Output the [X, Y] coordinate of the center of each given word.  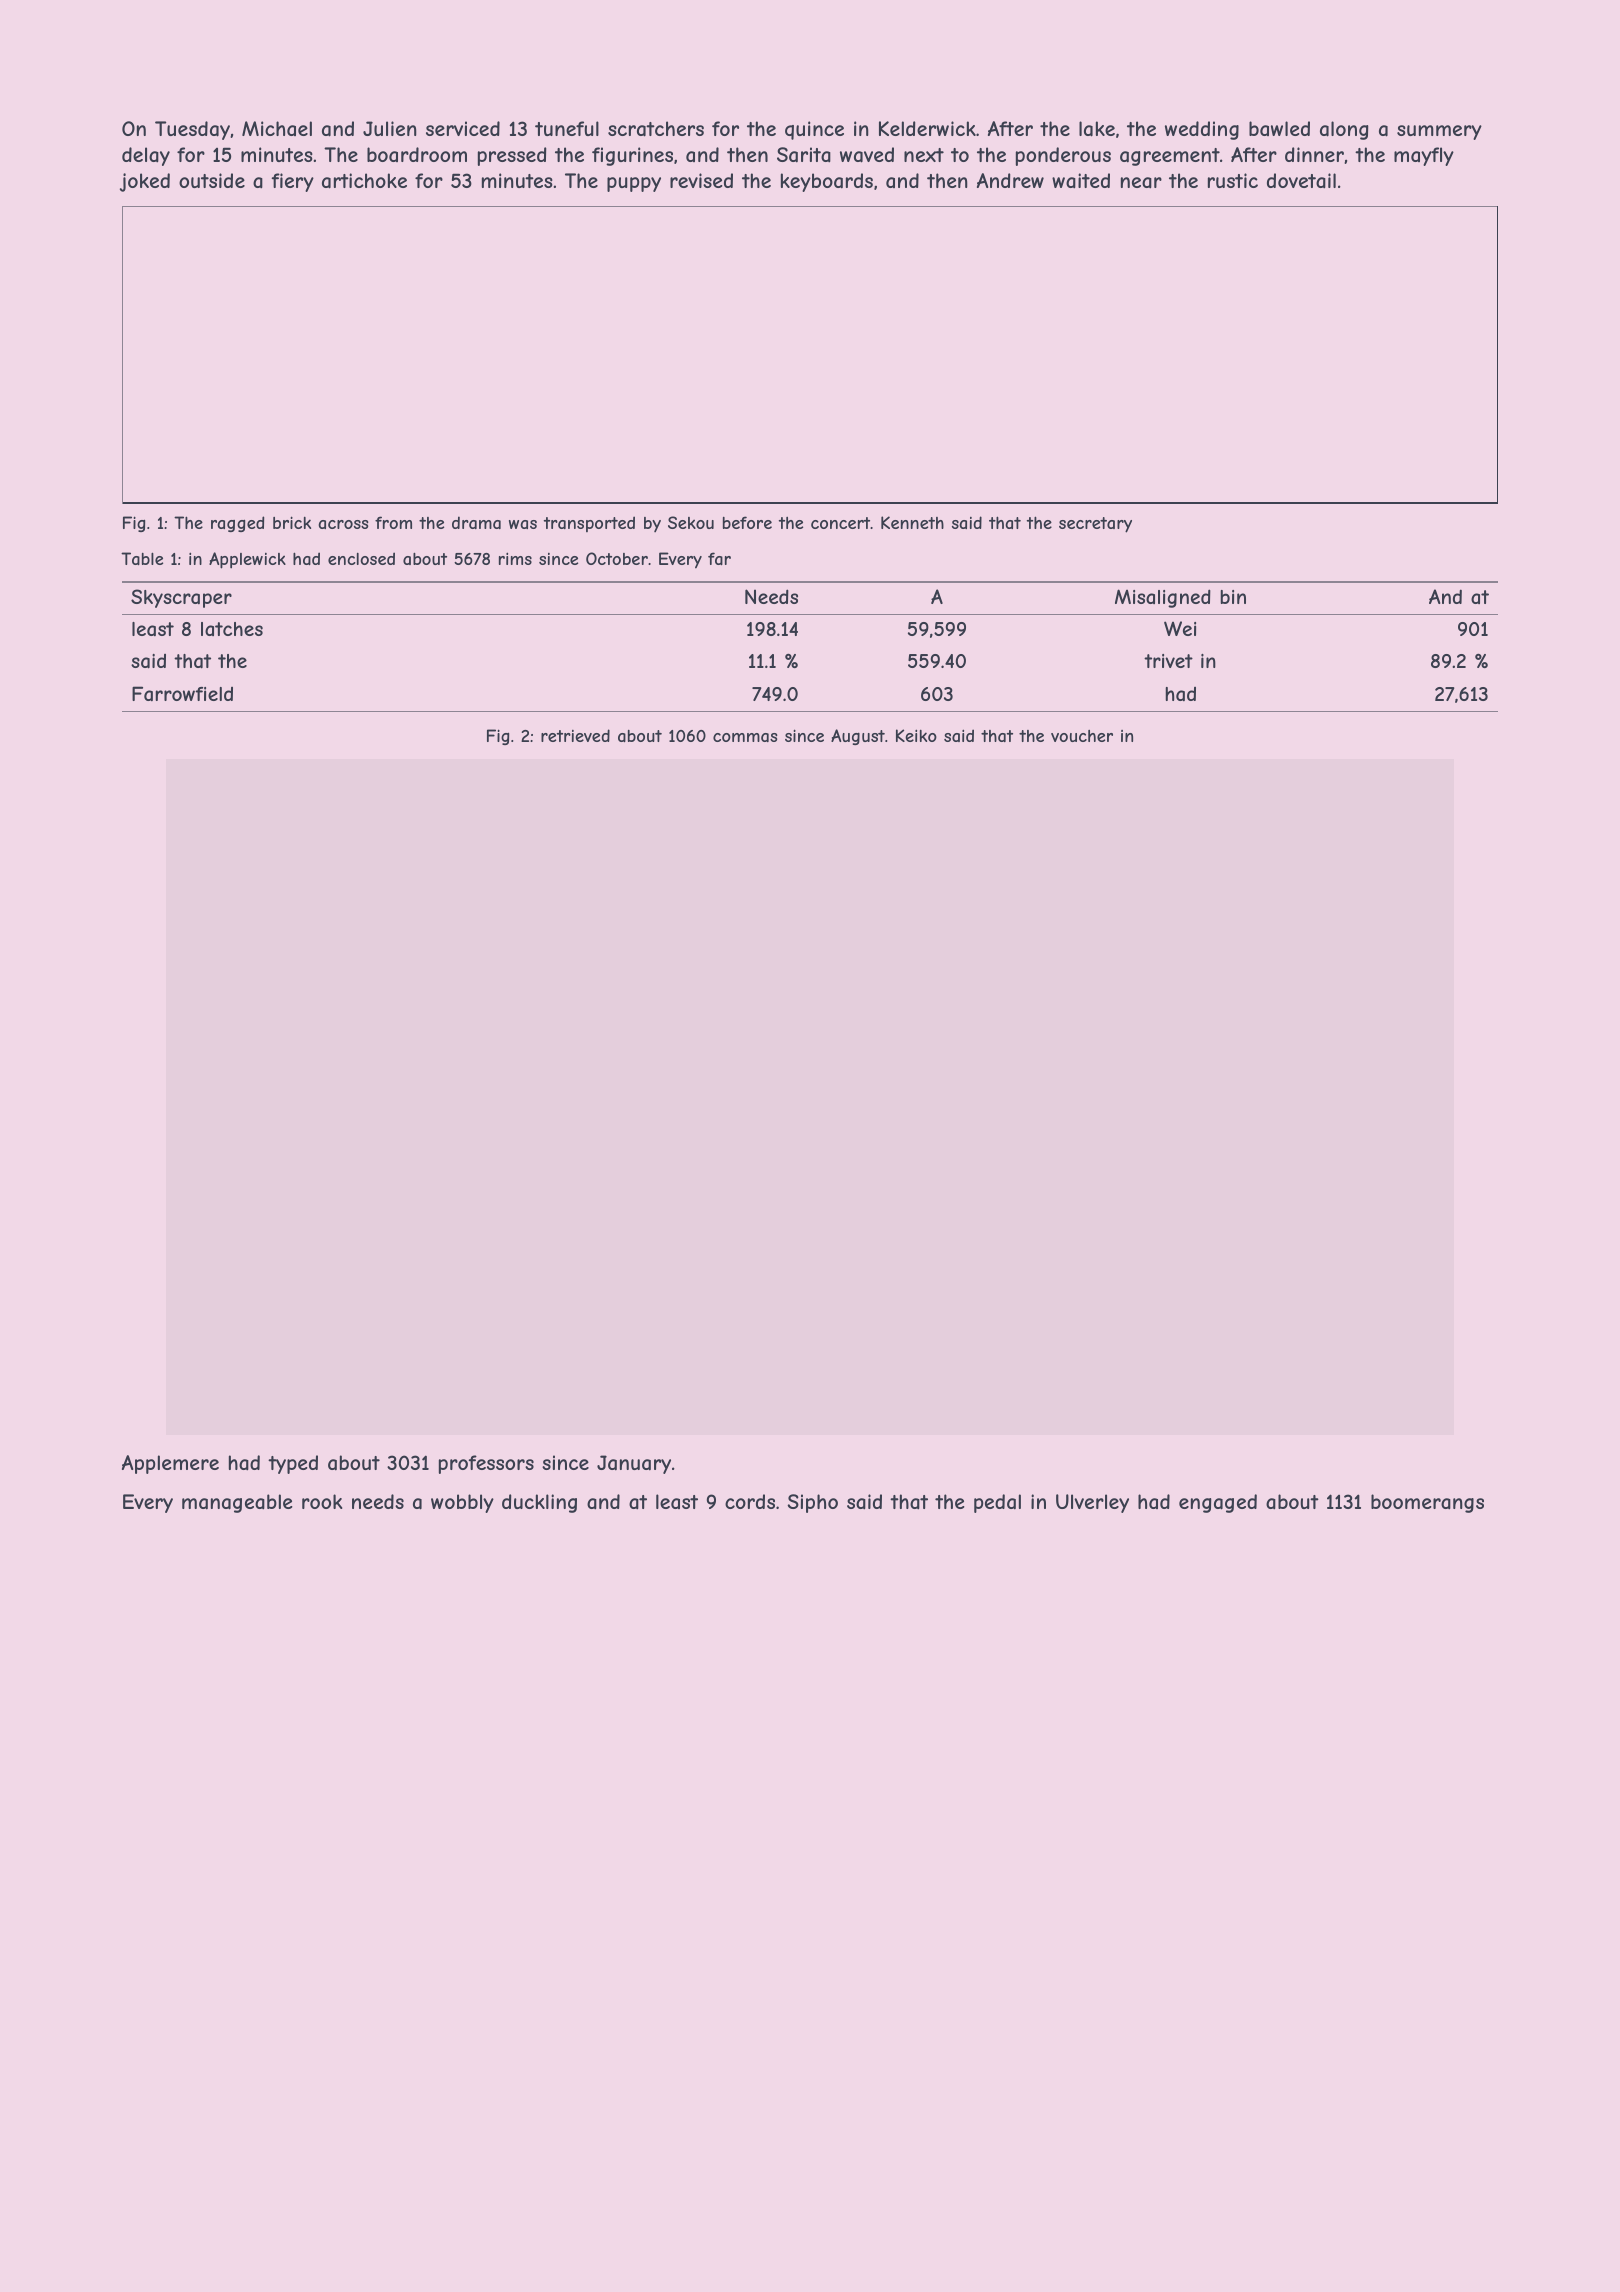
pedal [997, 1503]
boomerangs [1427, 1503]
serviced [463, 128]
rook [322, 1501]
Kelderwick [927, 128]
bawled [1279, 128]
